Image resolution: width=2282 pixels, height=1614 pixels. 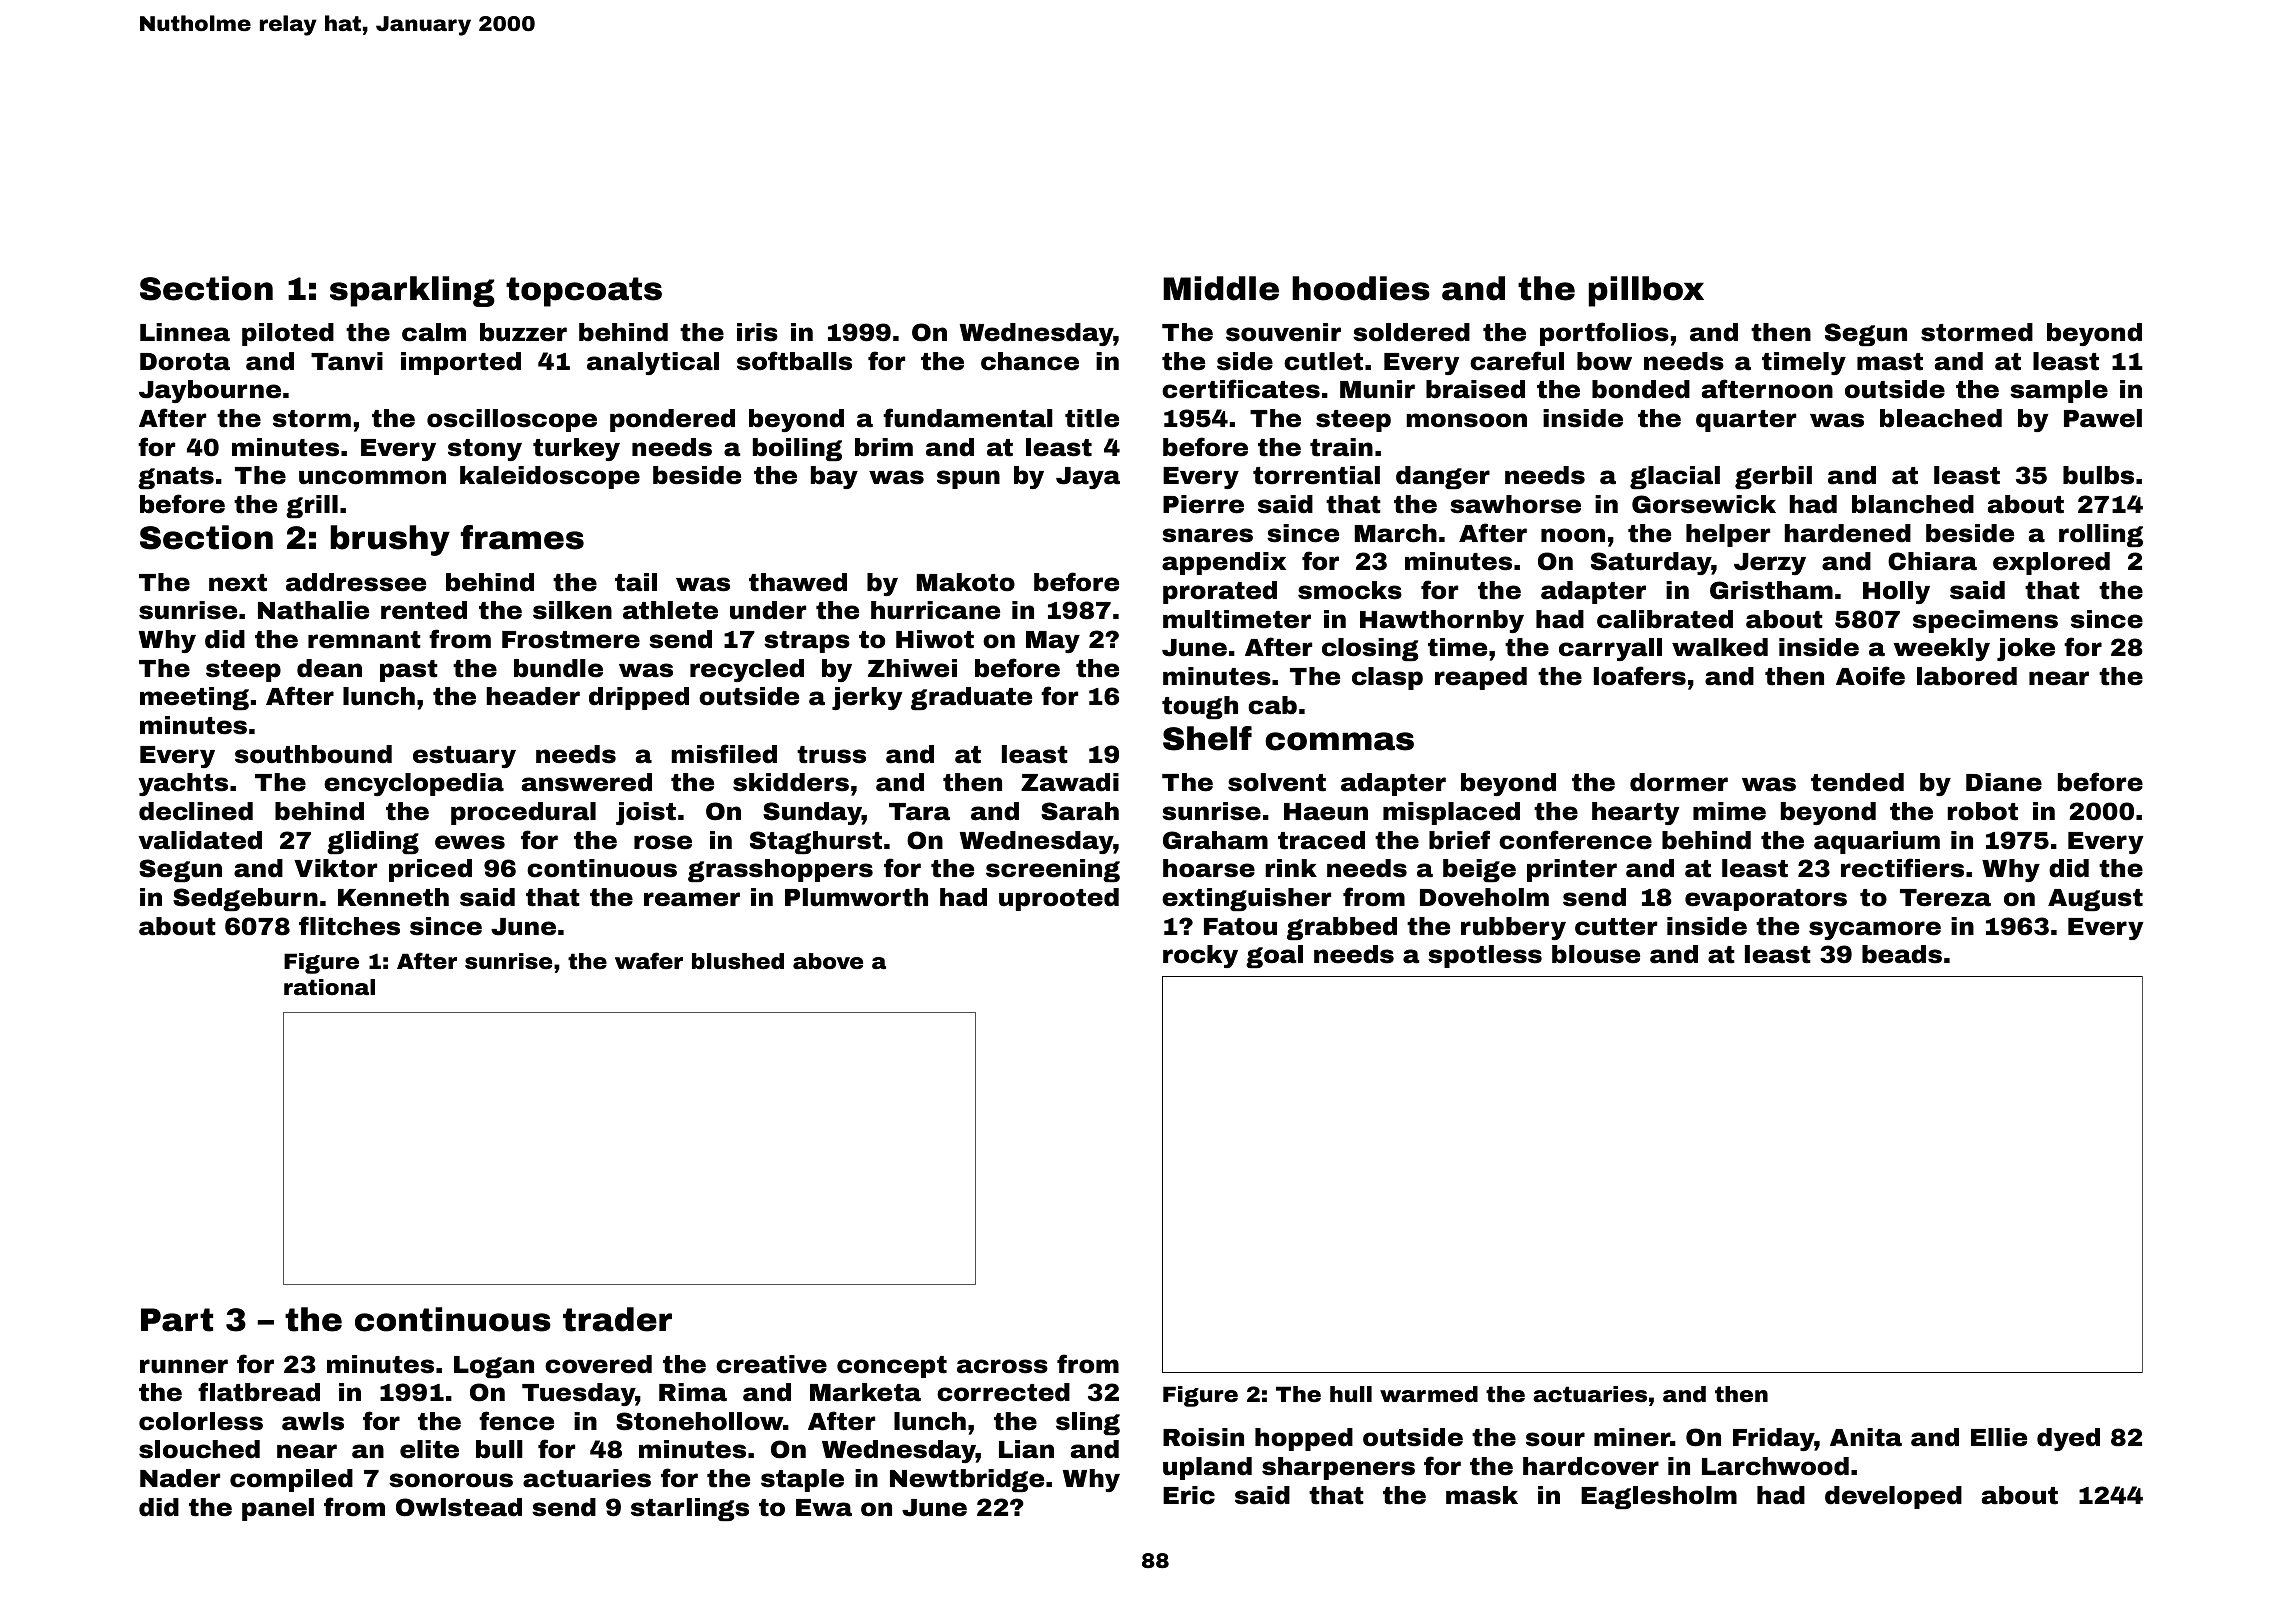 I want to click on pillbox, so click(x=1646, y=291).
